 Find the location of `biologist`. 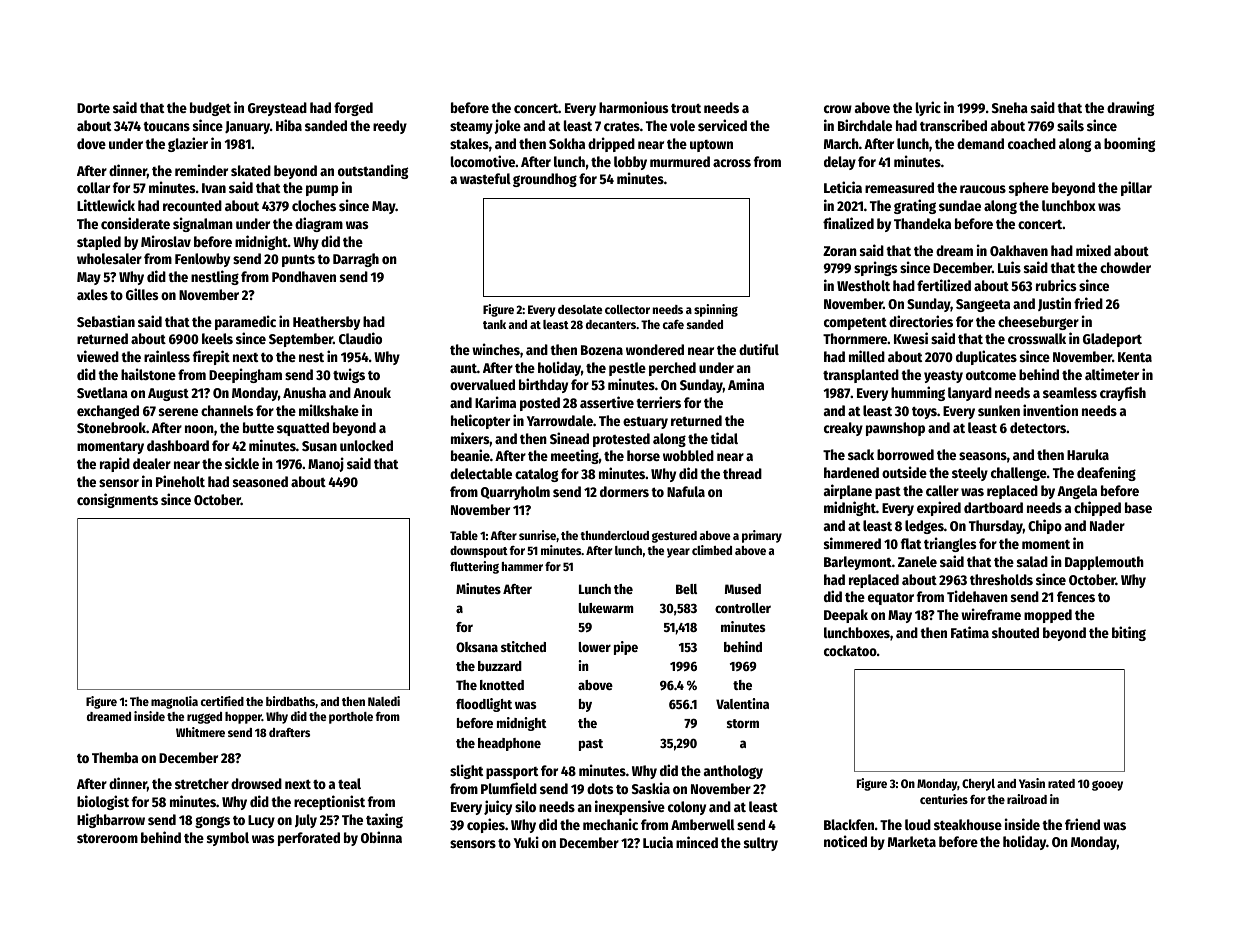

biologist is located at coordinates (103, 802).
